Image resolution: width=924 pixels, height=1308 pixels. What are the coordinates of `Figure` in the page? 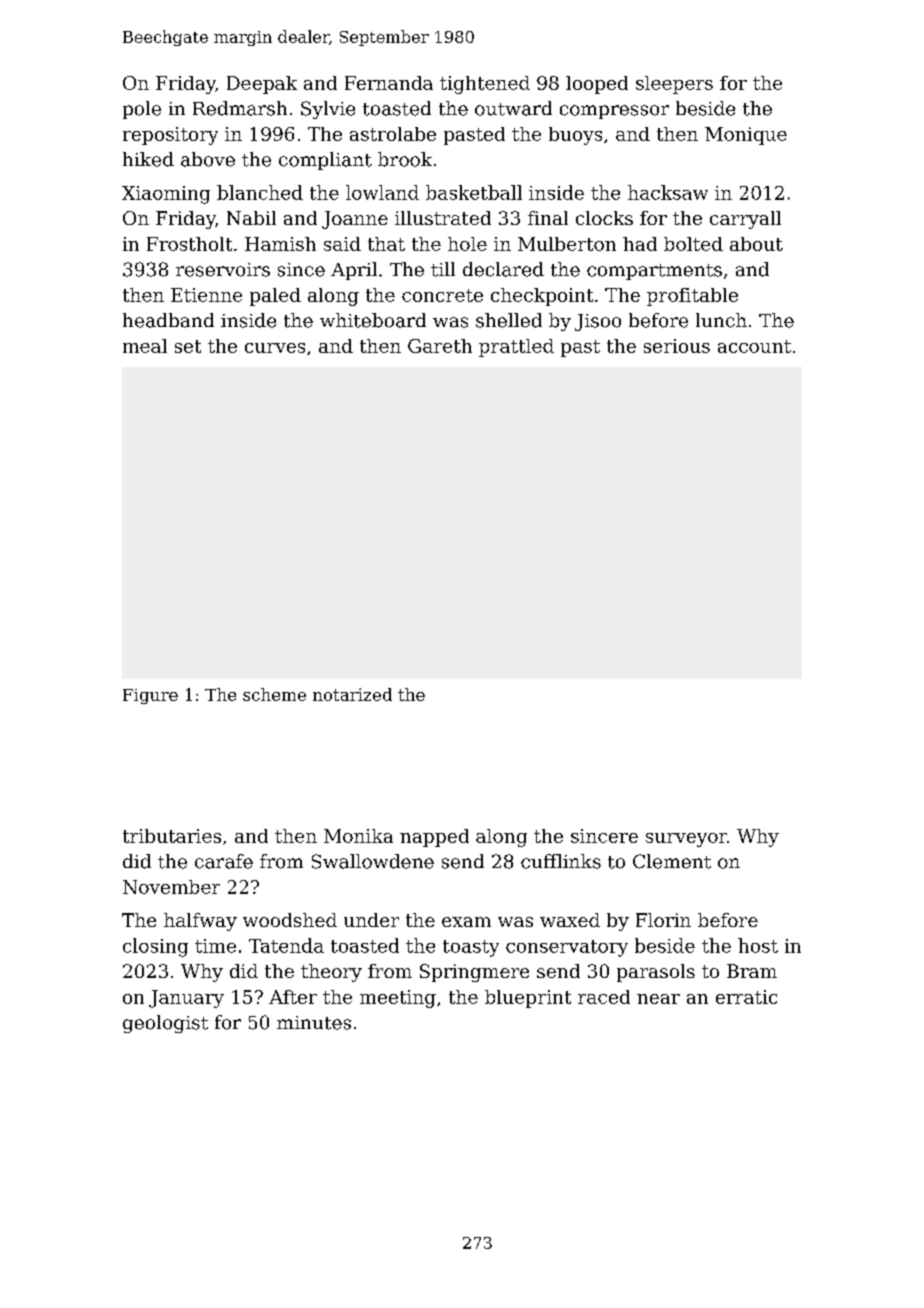 It's located at (150, 696).
